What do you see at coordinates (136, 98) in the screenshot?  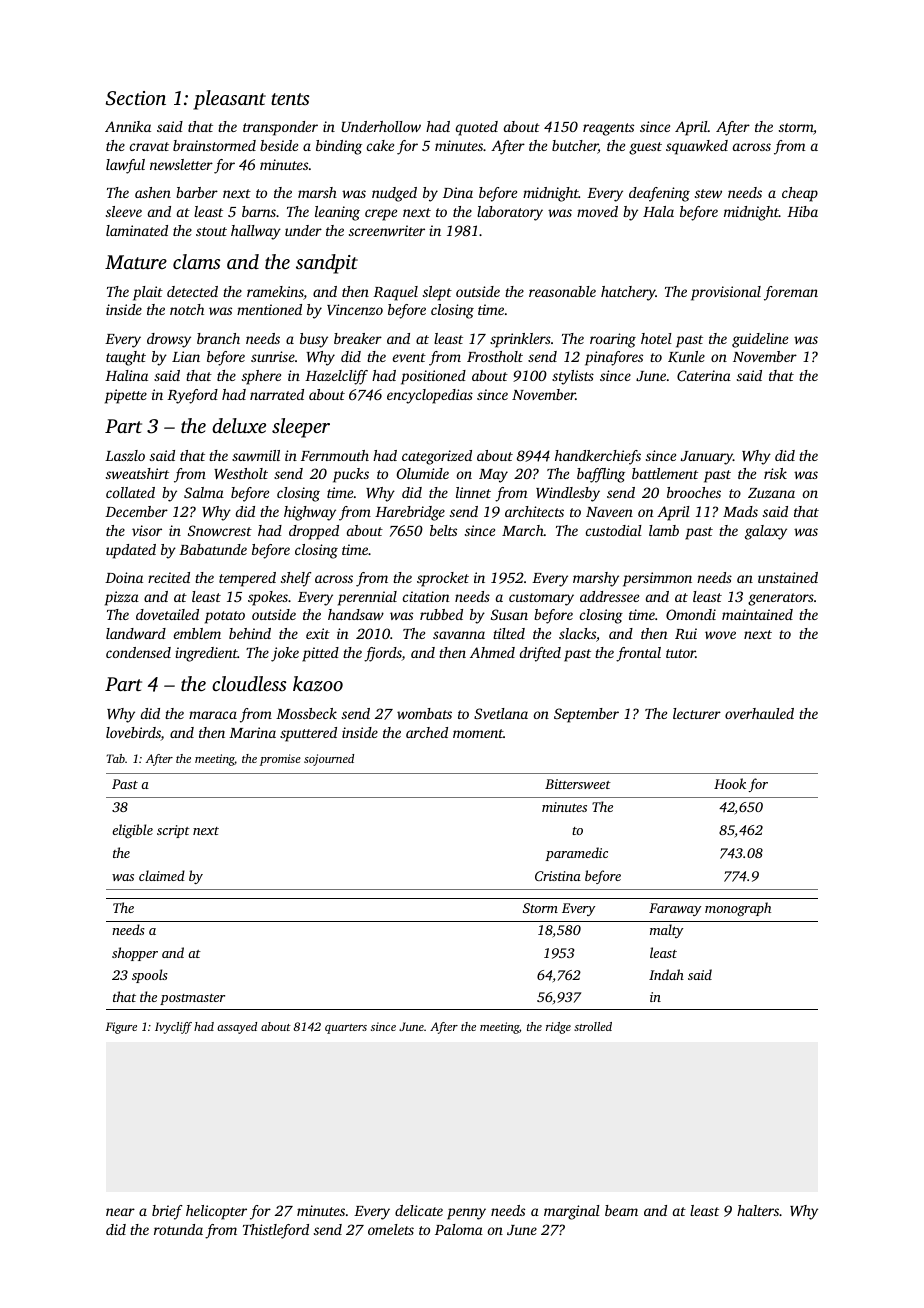 I see `Section` at bounding box center [136, 98].
